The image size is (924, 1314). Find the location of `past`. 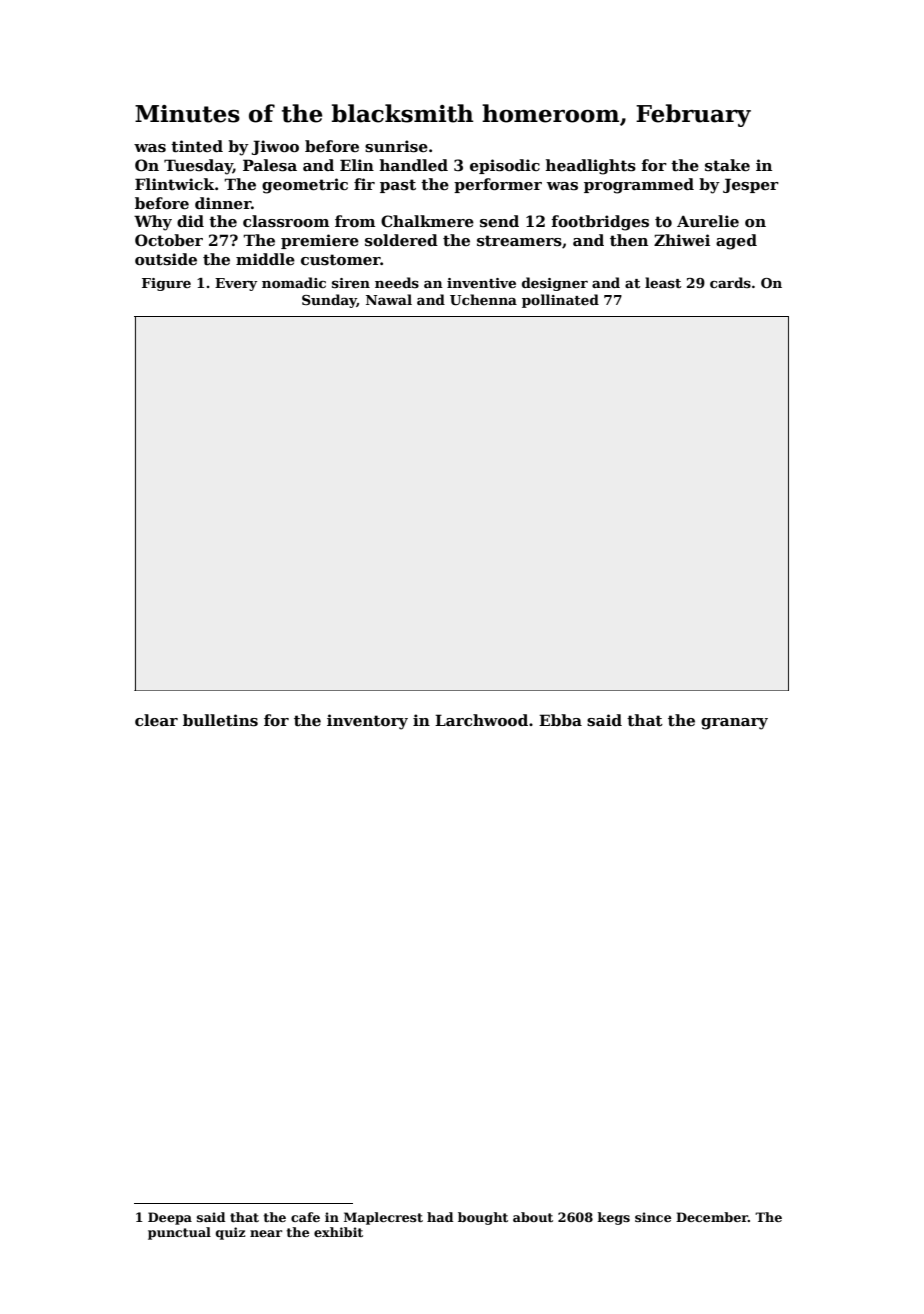

past is located at coordinates (398, 186).
